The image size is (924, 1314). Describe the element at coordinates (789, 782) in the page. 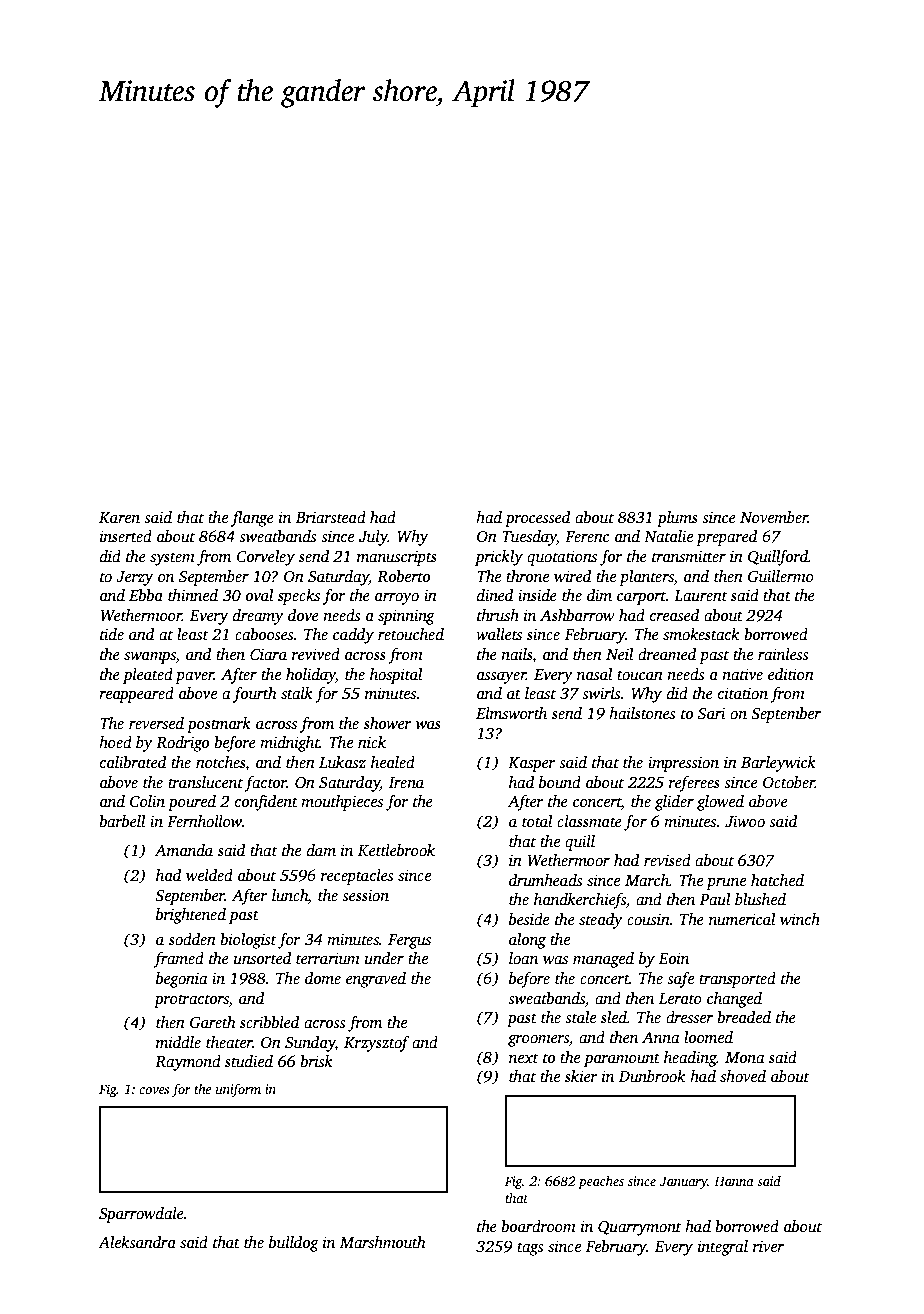

I see `October` at that location.
